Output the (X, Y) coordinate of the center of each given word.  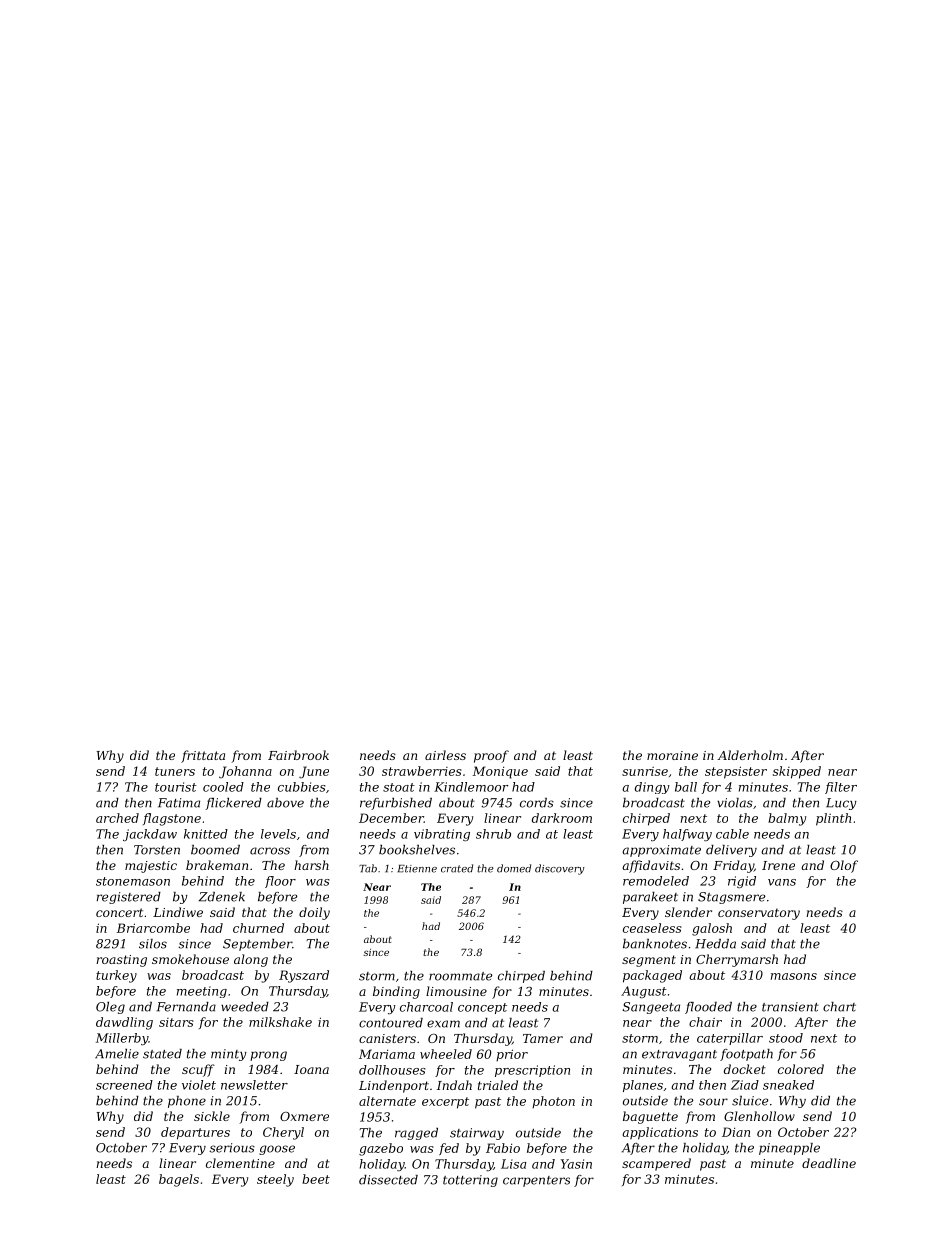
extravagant (679, 1055)
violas (735, 803)
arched (117, 818)
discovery (560, 869)
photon (553, 1102)
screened (124, 1085)
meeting (202, 992)
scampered (656, 1164)
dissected (388, 1180)
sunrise (645, 771)
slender (688, 912)
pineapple (789, 1149)
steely (275, 1180)
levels (278, 834)
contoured (391, 1023)
